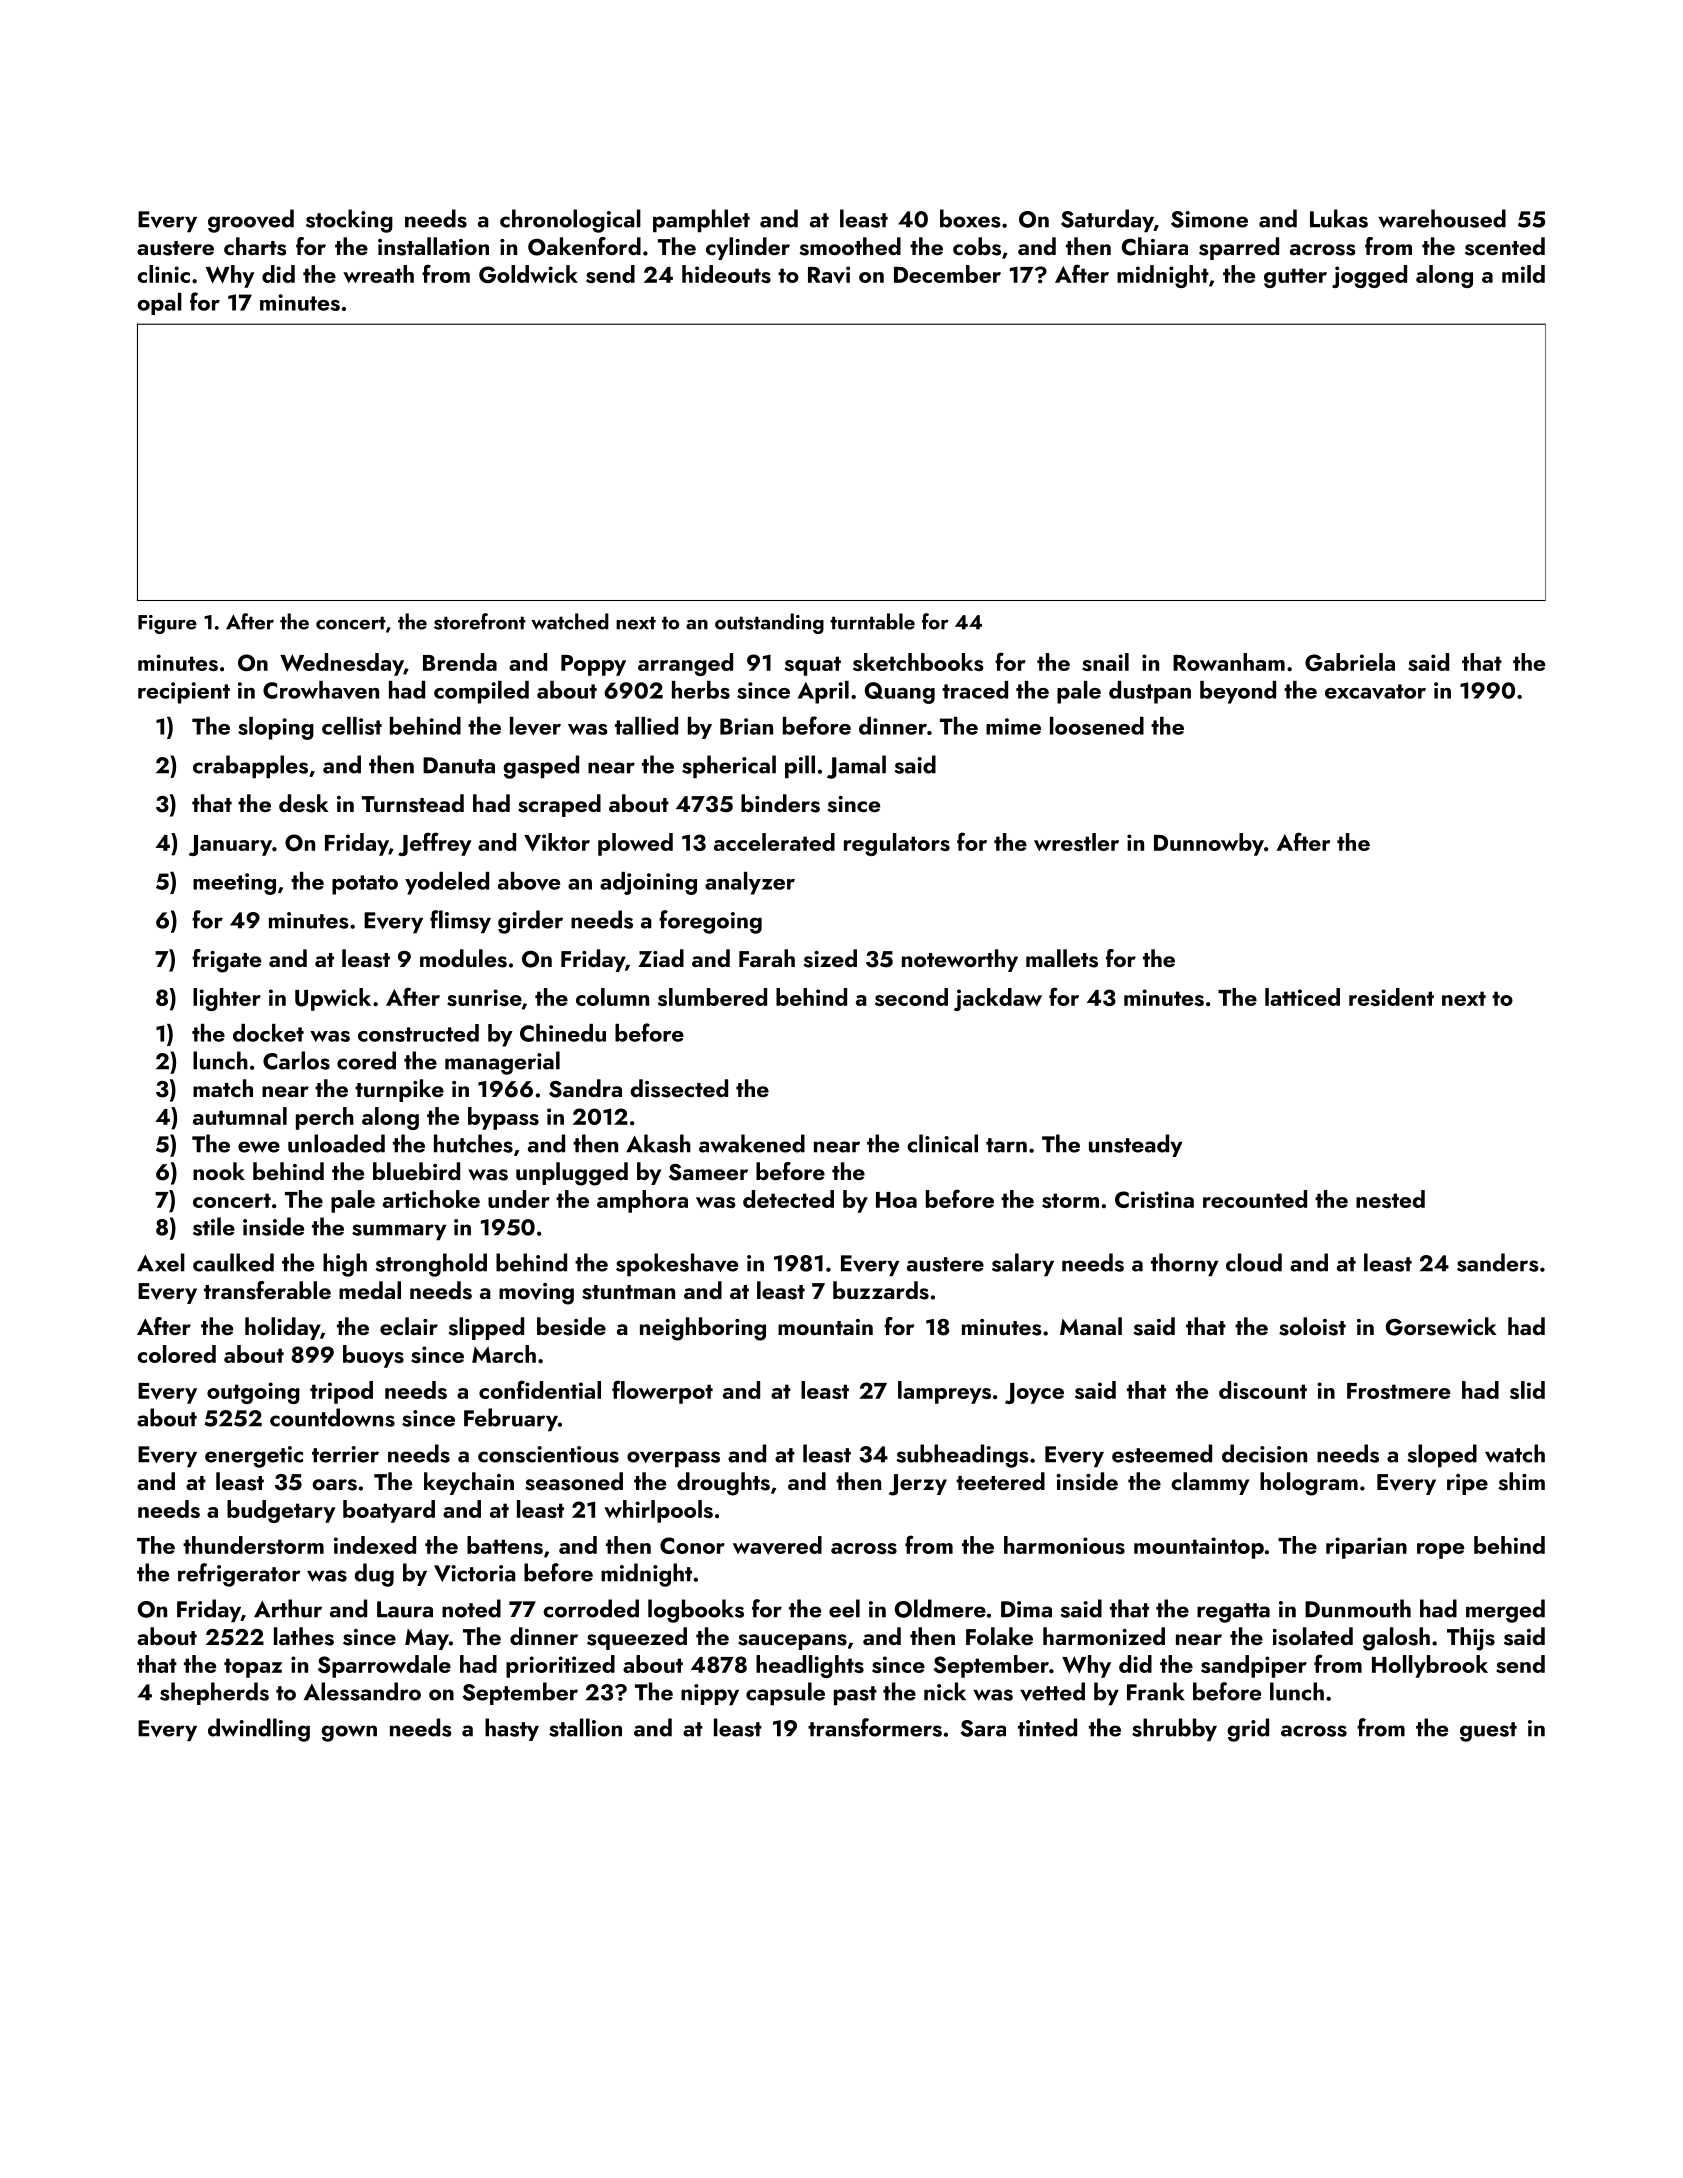  I want to click on detected, so click(788, 1199).
